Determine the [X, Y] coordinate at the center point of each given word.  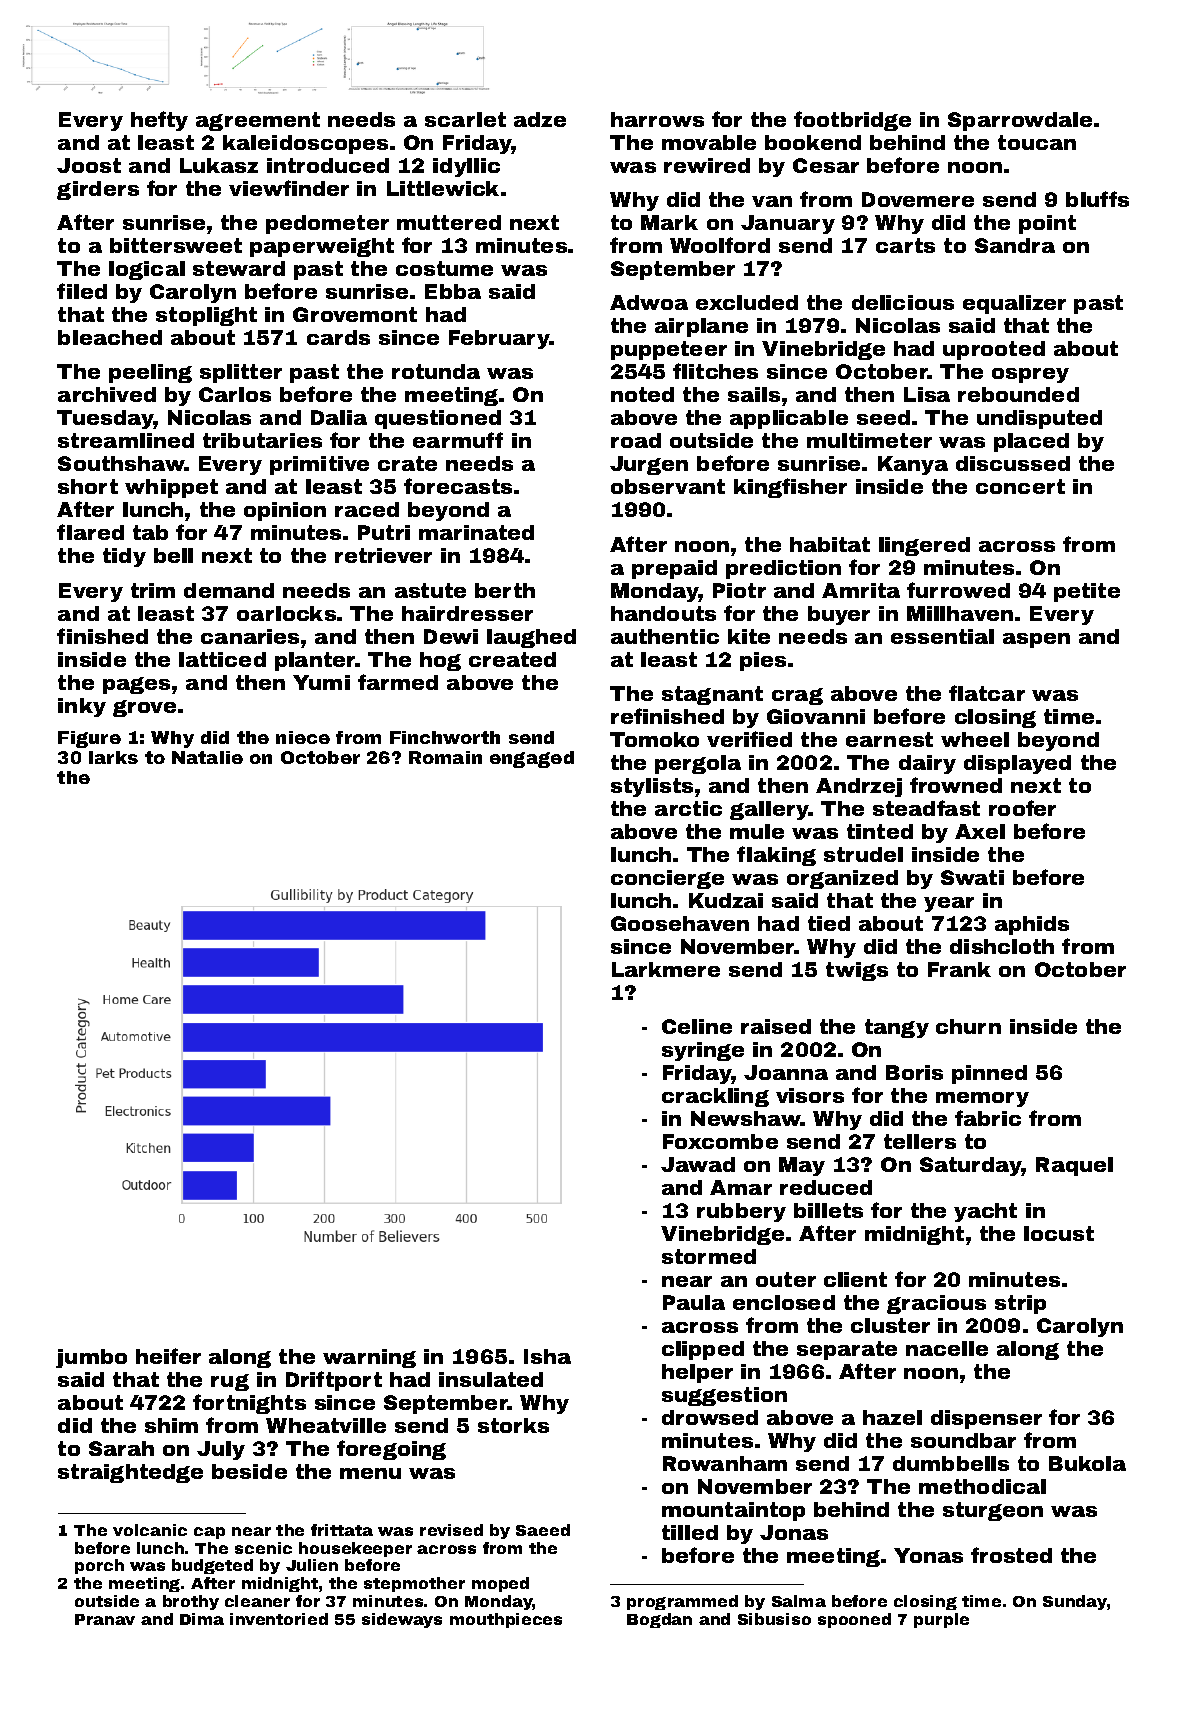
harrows [657, 119]
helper [697, 1373]
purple [941, 1620]
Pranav [105, 1619]
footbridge [852, 121]
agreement [258, 121]
